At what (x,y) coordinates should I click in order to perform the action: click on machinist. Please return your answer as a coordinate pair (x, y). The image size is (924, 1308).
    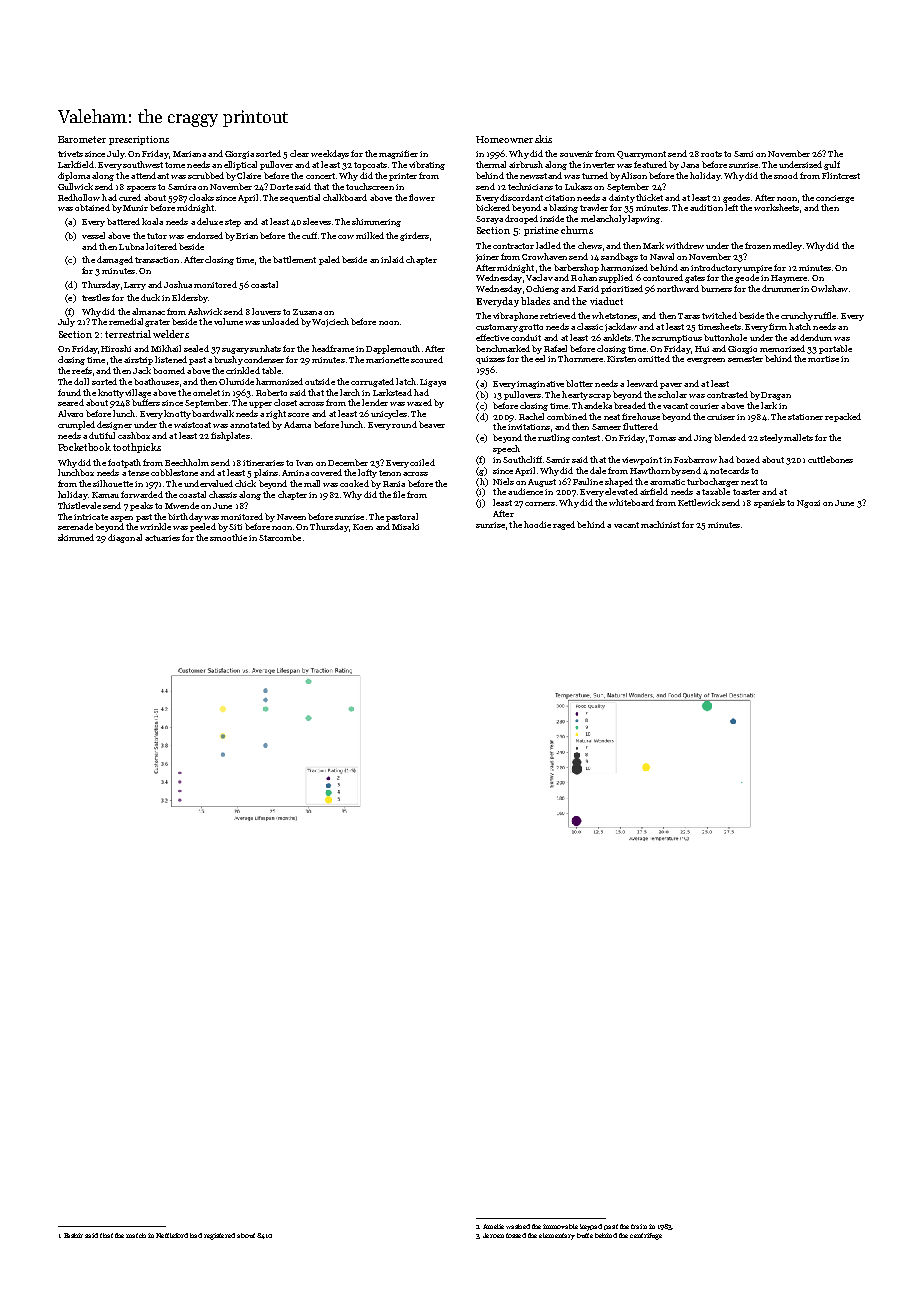
    Looking at the image, I should click on (660, 524).
